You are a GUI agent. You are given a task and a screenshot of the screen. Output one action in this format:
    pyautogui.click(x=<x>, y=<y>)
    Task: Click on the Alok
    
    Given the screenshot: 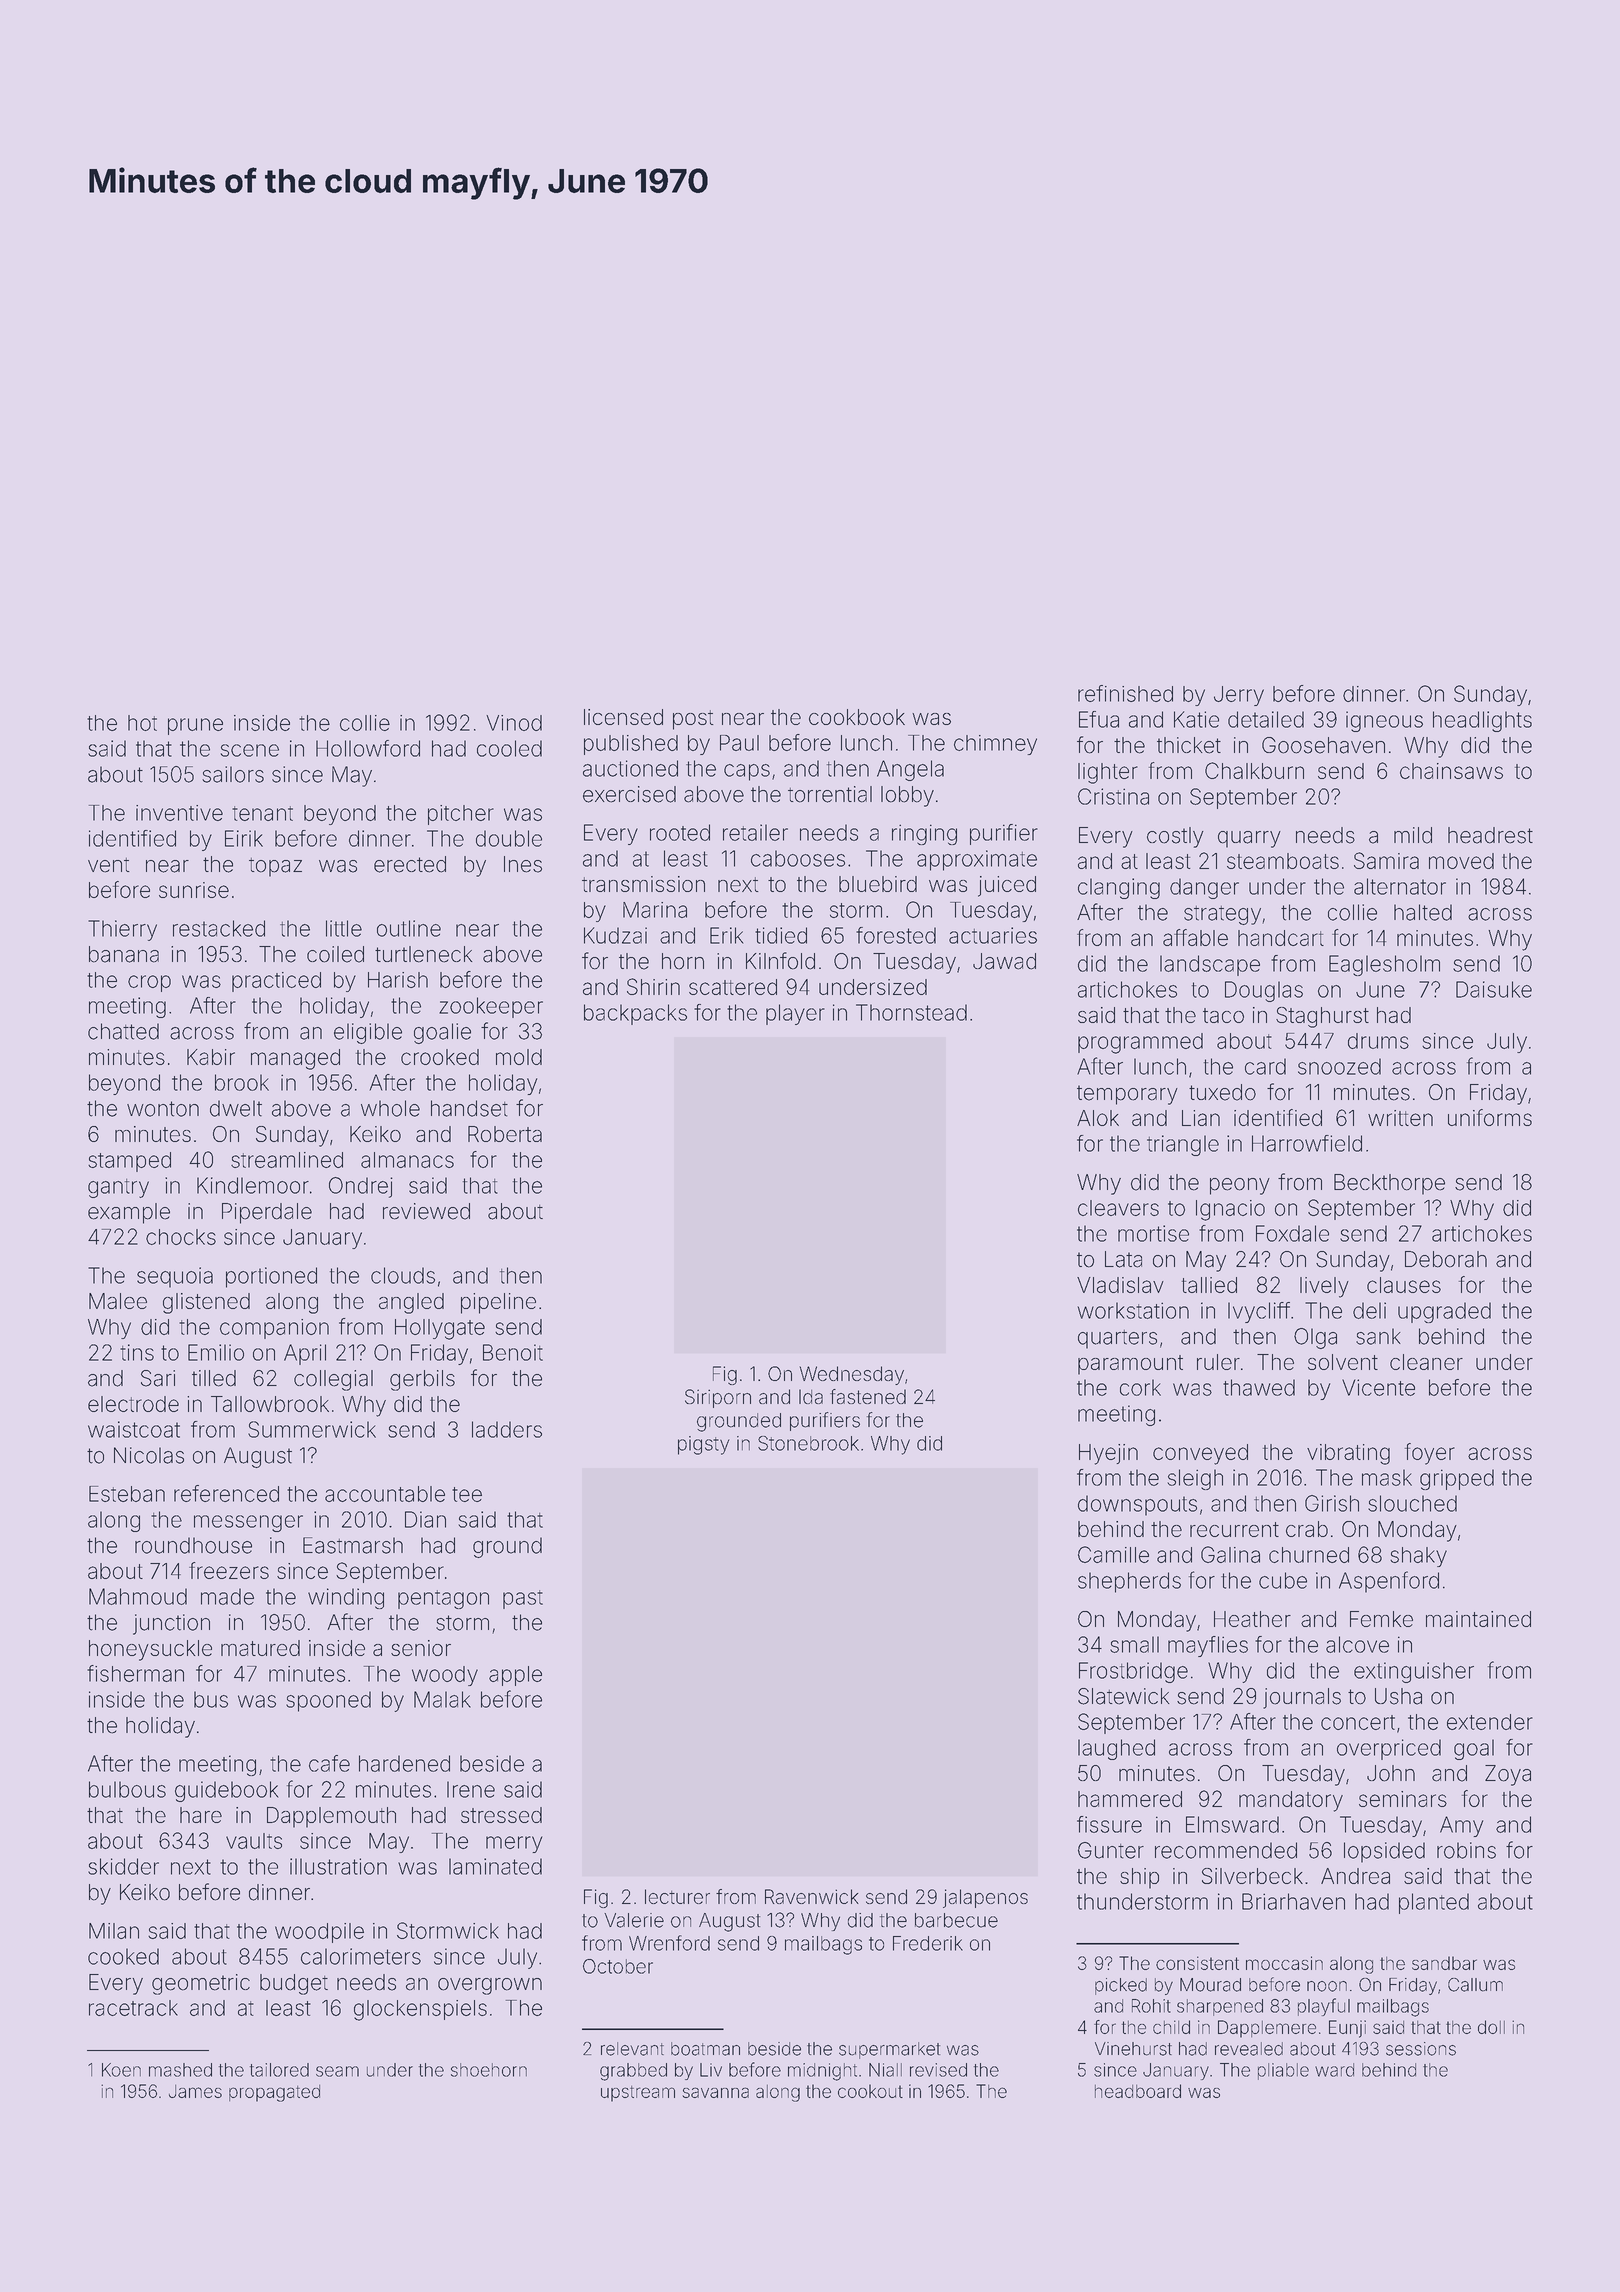 What is the action you would take?
    pyautogui.click(x=1098, y=1118)
